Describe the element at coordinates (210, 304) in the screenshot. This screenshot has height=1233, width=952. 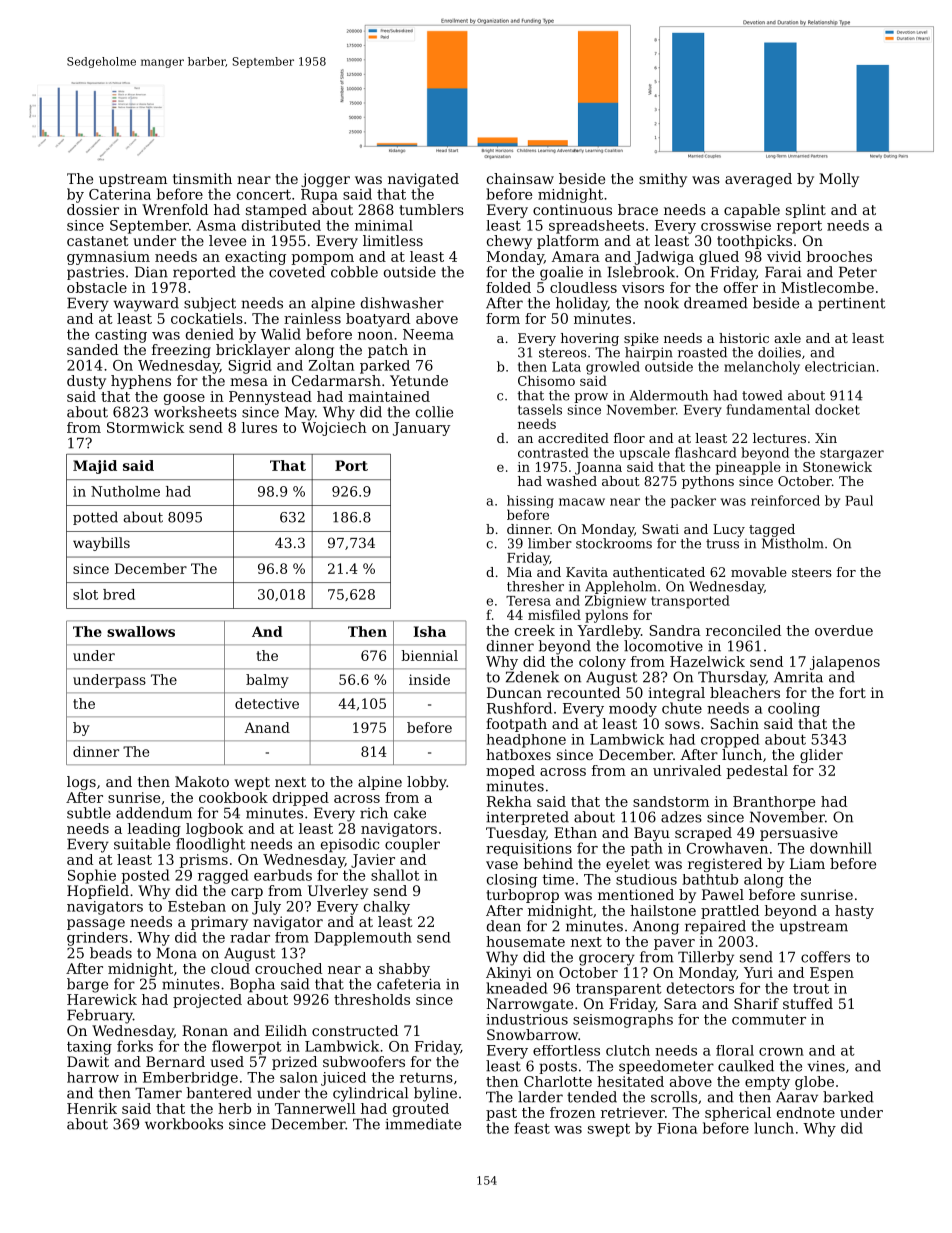
I see `subject` at that location.
